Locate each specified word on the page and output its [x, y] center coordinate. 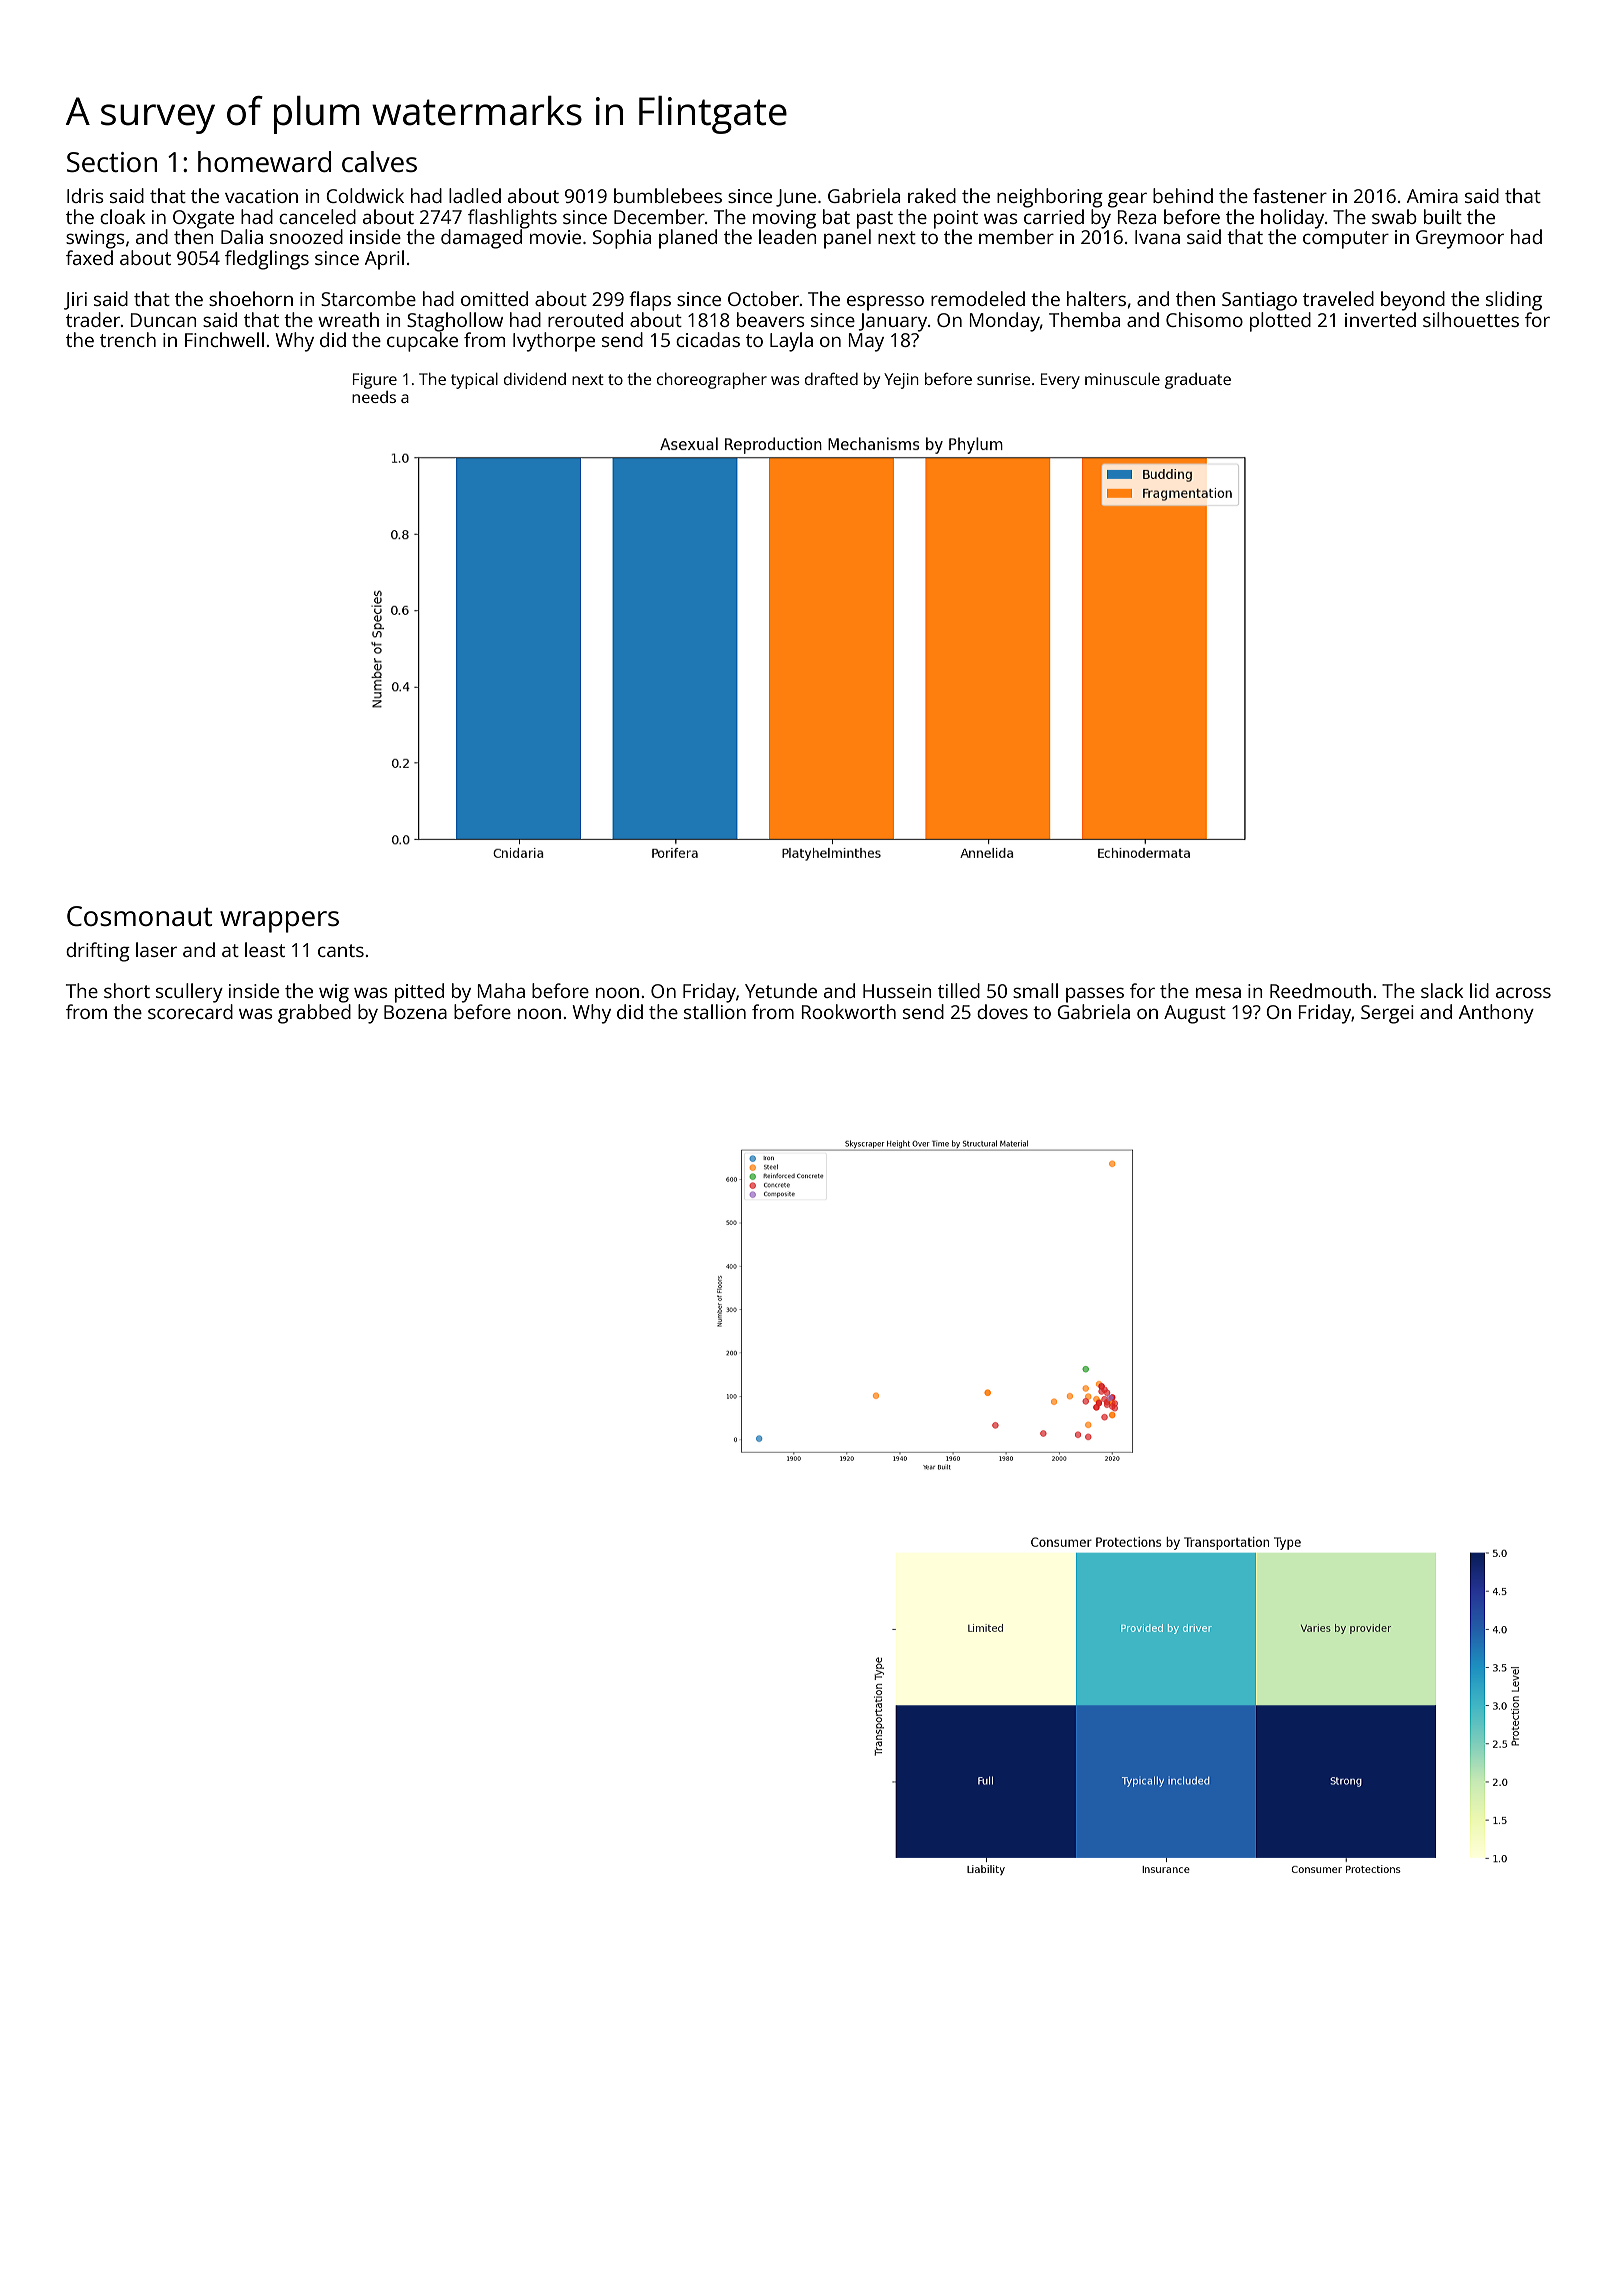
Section [112, 162]
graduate [1198, 381]
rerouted [585, 319]
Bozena [415, 1012]
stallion [715, 1011]
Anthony [1496, 1014]
